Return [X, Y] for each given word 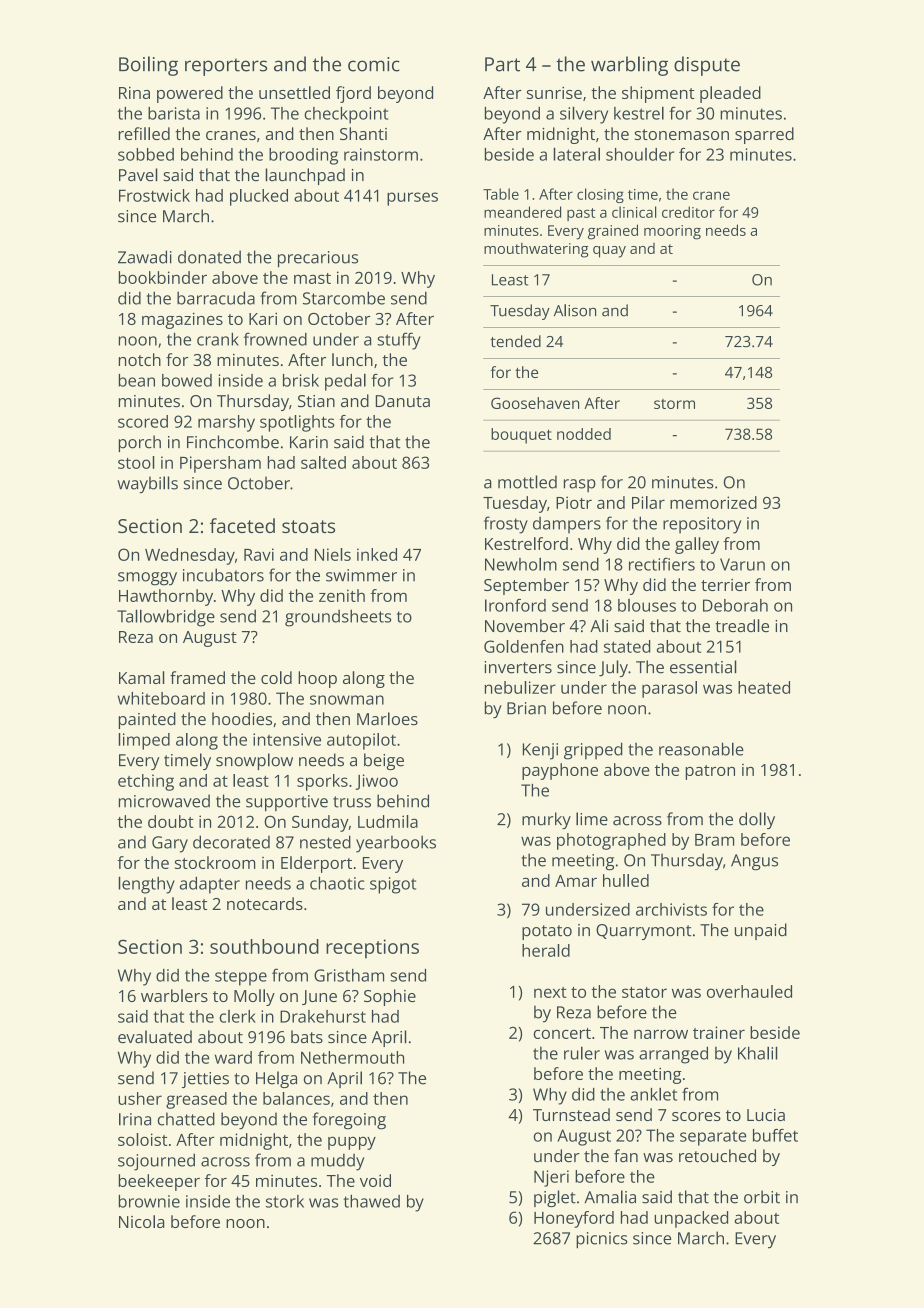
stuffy [398, 341]
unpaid [761, 931]
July [613, 668]
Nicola [141, 1221]
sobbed [146, 154]
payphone [560, 771]
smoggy [147, 579]
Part [502, 64]
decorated [231, 842]
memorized [713, 502]
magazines [182, 320]
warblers [174, 995]
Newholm [521, 564]
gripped [593, 751]
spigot [393, 885]
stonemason [682, 134]
